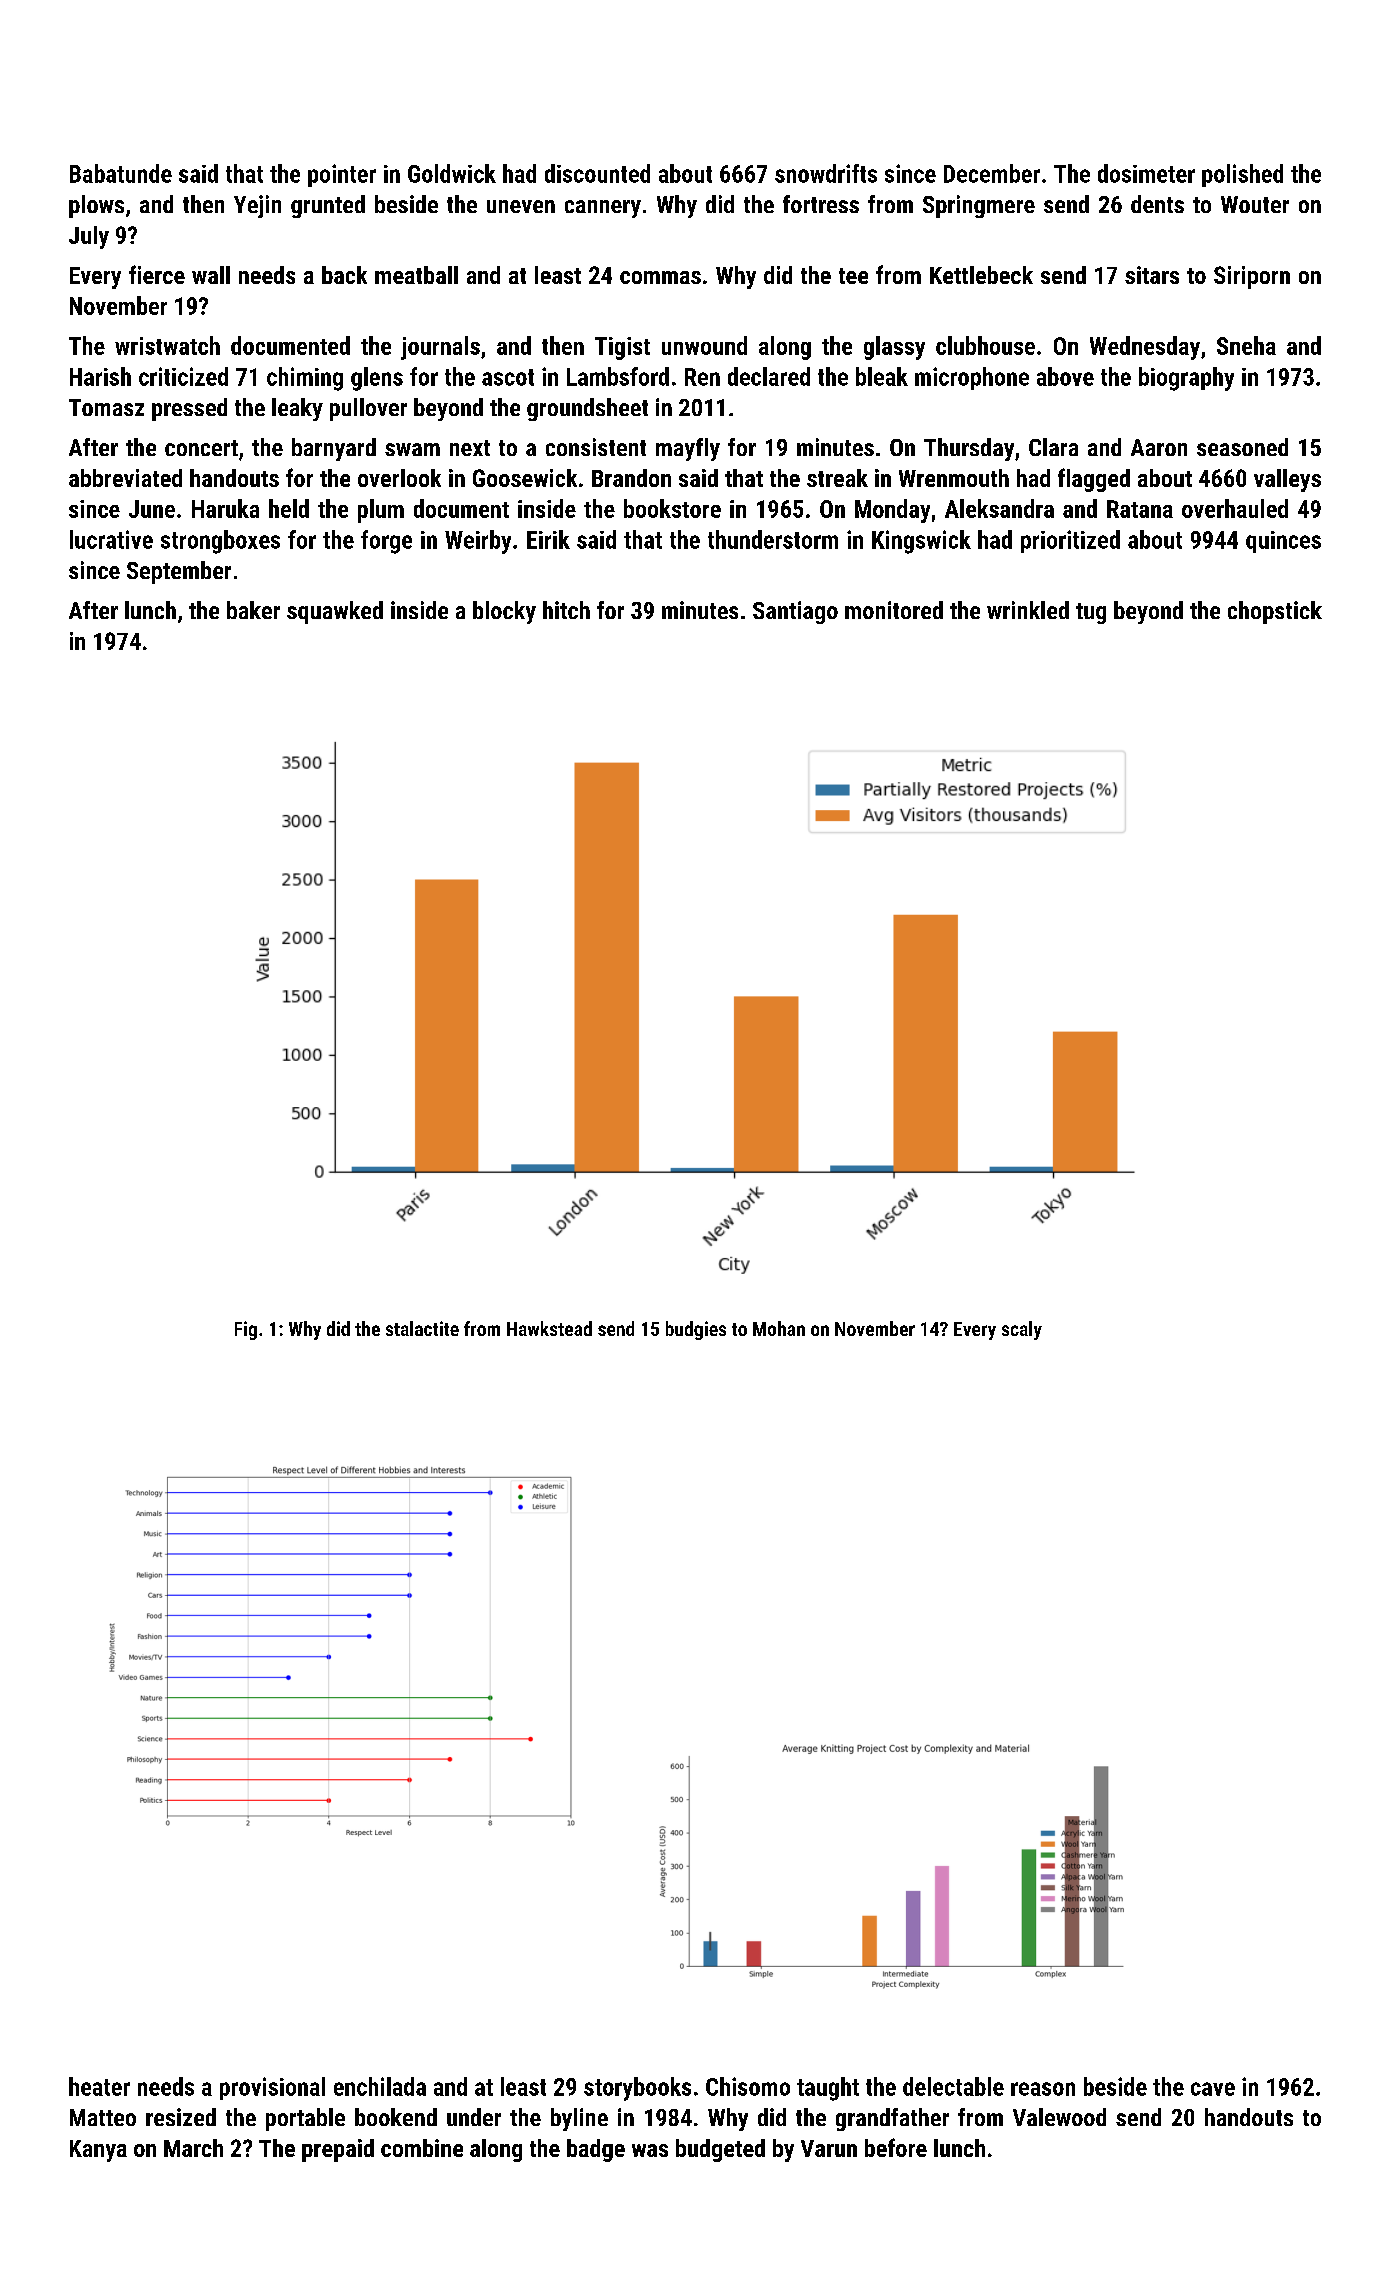  Describe the element at coordinates (1275, 612) in the screenshot. I see `chopstick` at that location.
